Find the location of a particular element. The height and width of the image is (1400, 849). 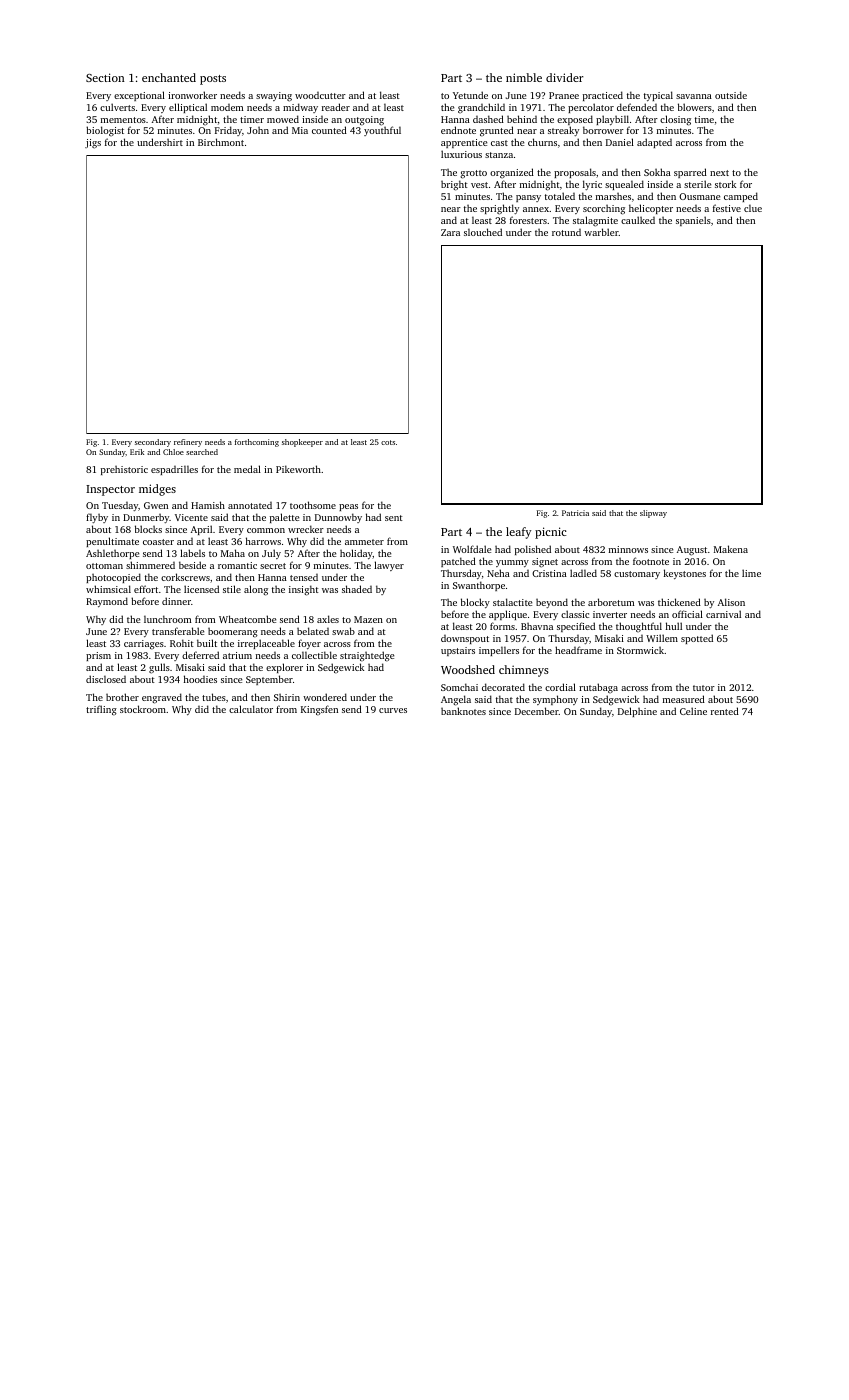

curves is located at coordinates (393, 710).
